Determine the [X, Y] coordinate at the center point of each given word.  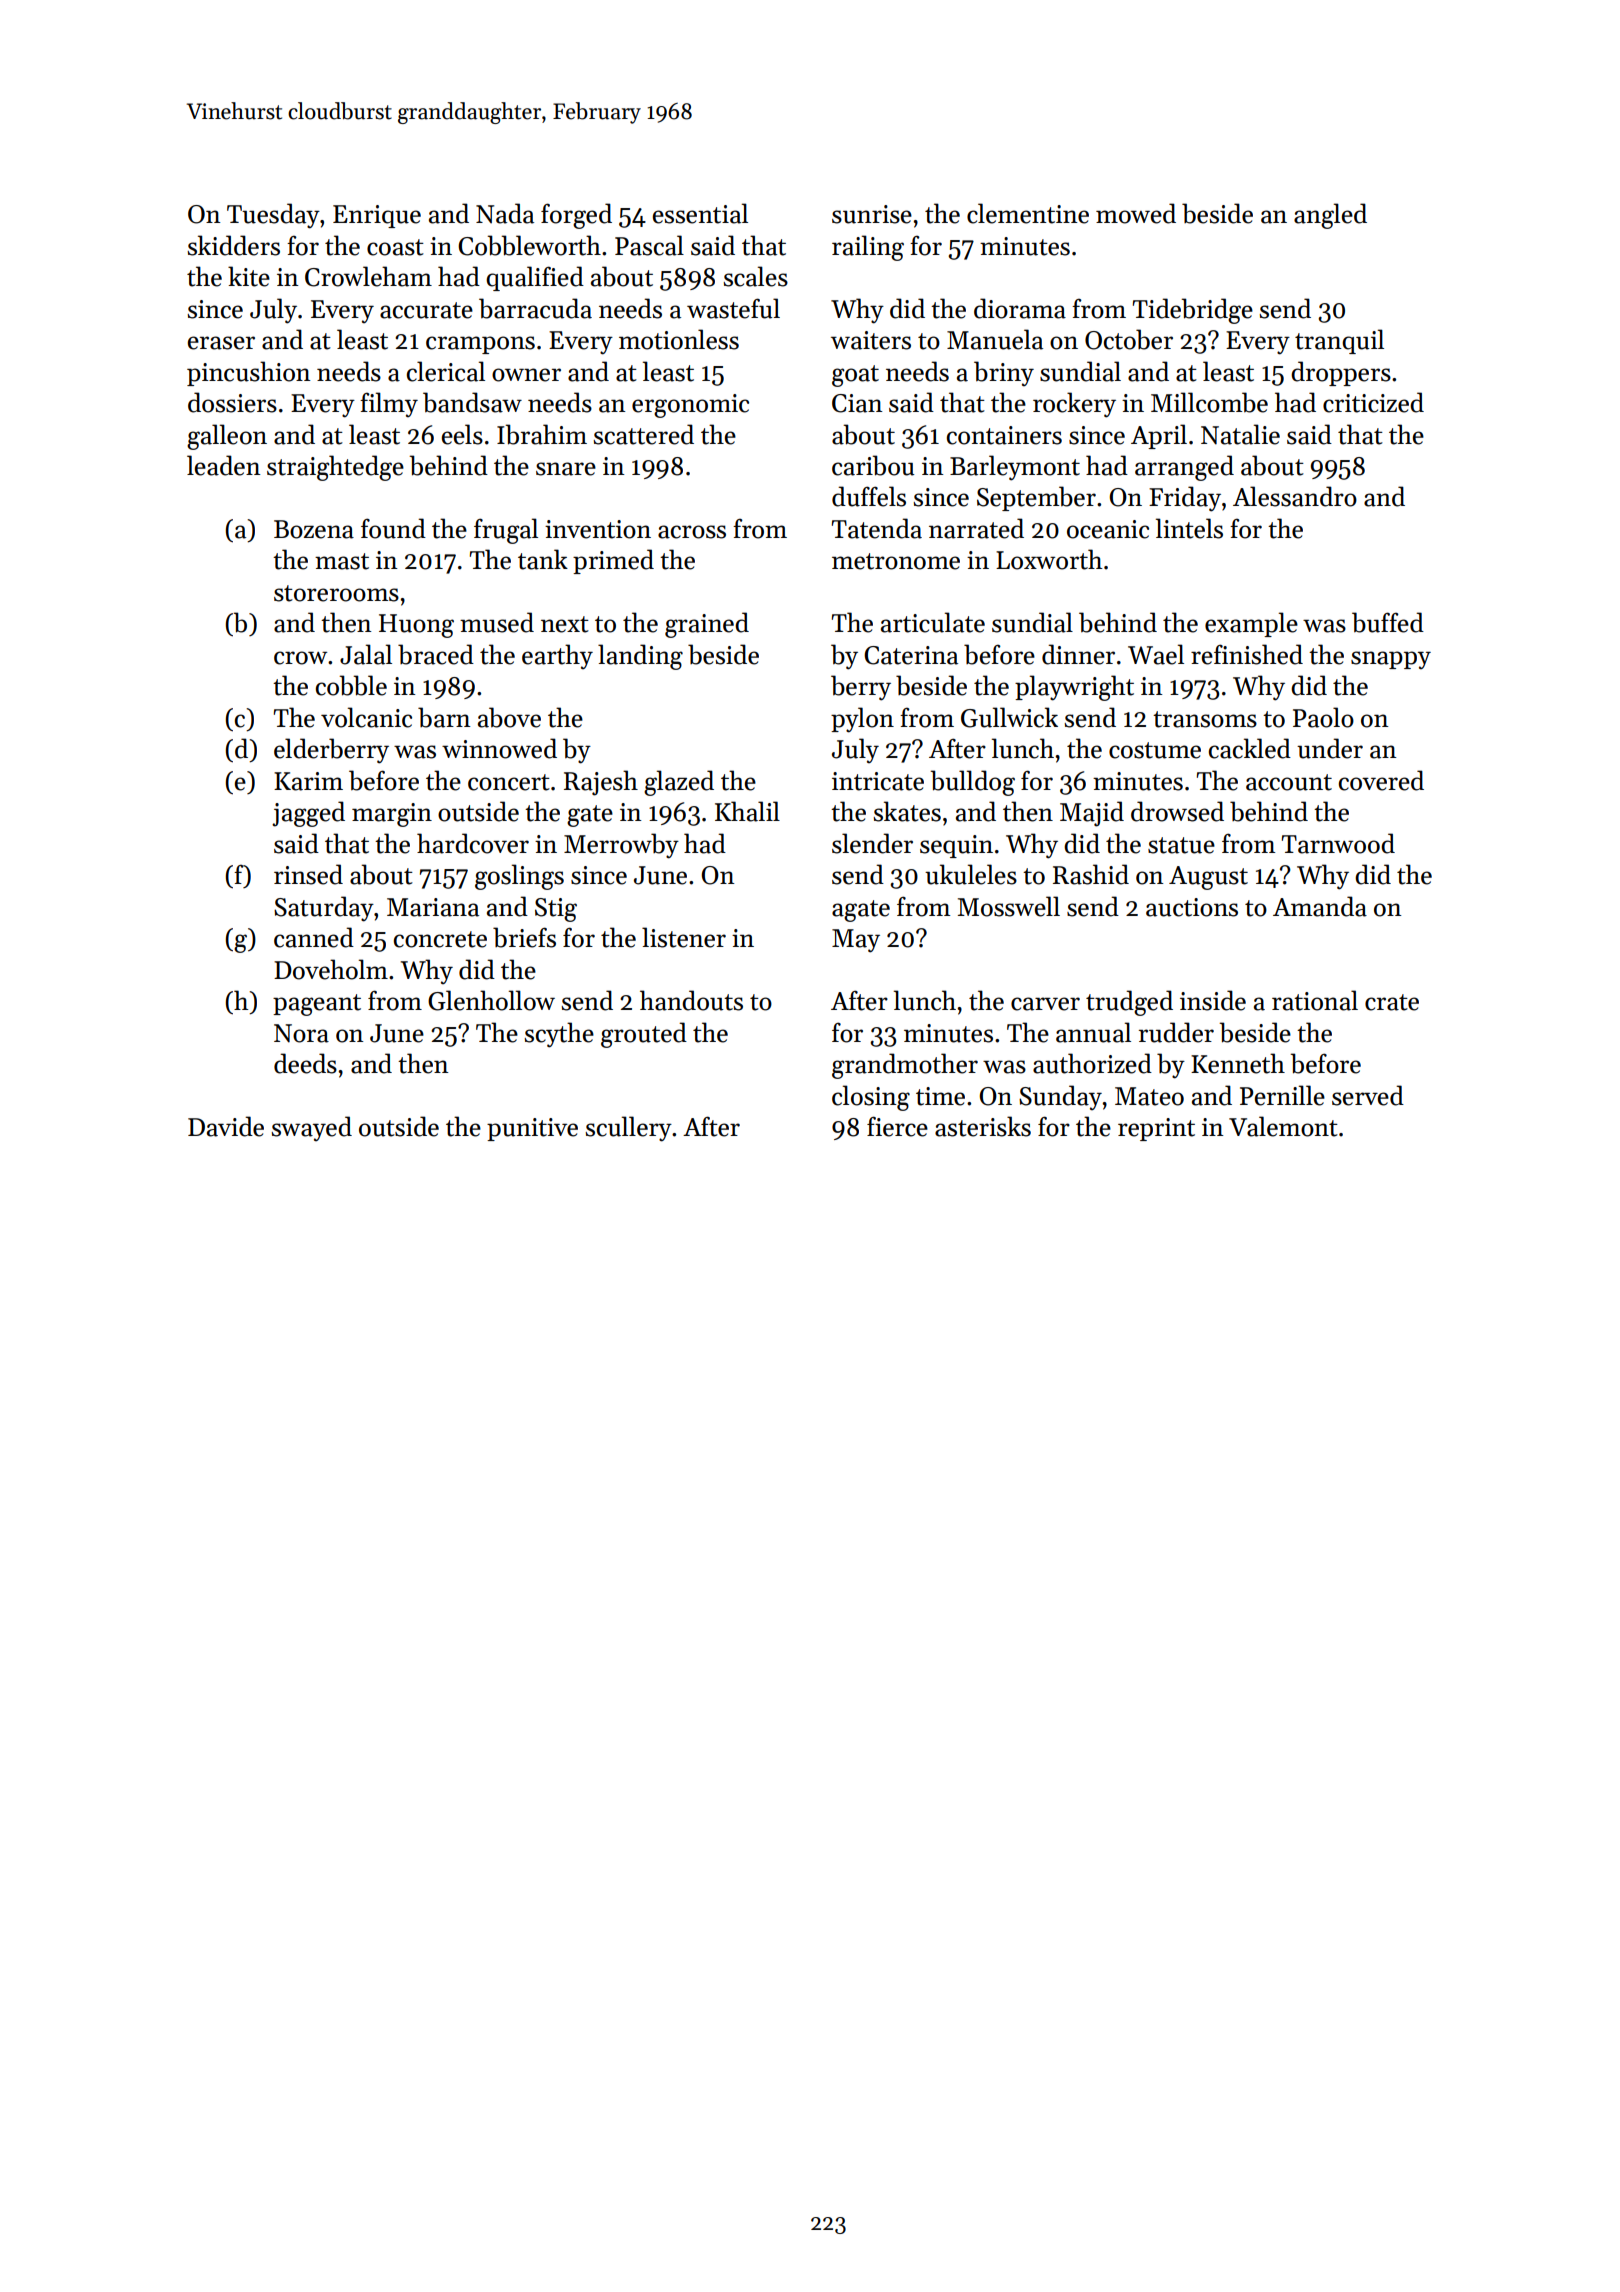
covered [1381, 780]
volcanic [366, 717]
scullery [629, 1129]
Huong [416, 626]
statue [1181, 845]
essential [700, 213]
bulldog [972, 783]
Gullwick [1009, 717]
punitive [532, 1129]
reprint [1156, 1129]
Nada [505, 213]
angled [1330, 216]
